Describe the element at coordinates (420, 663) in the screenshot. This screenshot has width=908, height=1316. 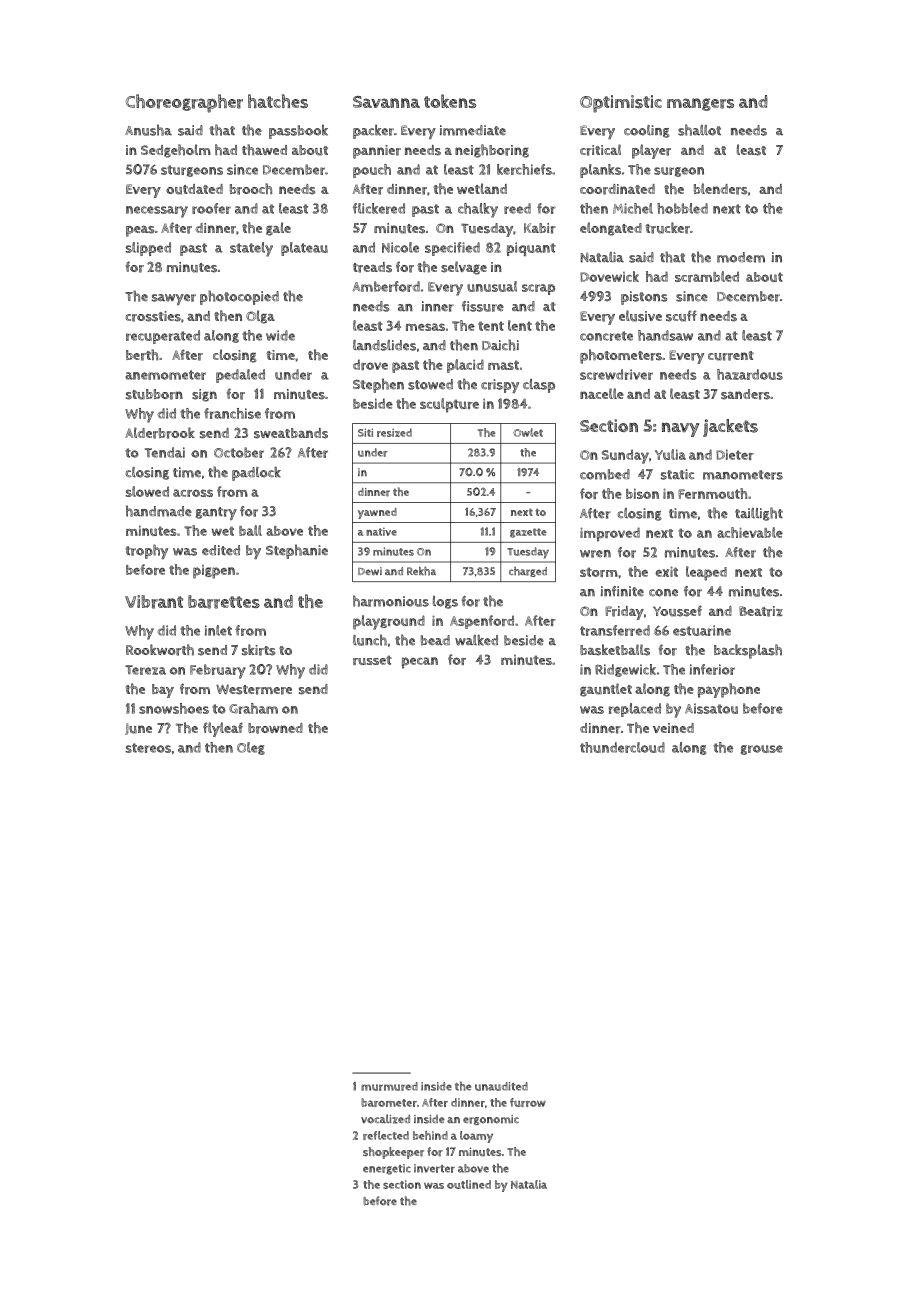
I see `pecan` at that location.
